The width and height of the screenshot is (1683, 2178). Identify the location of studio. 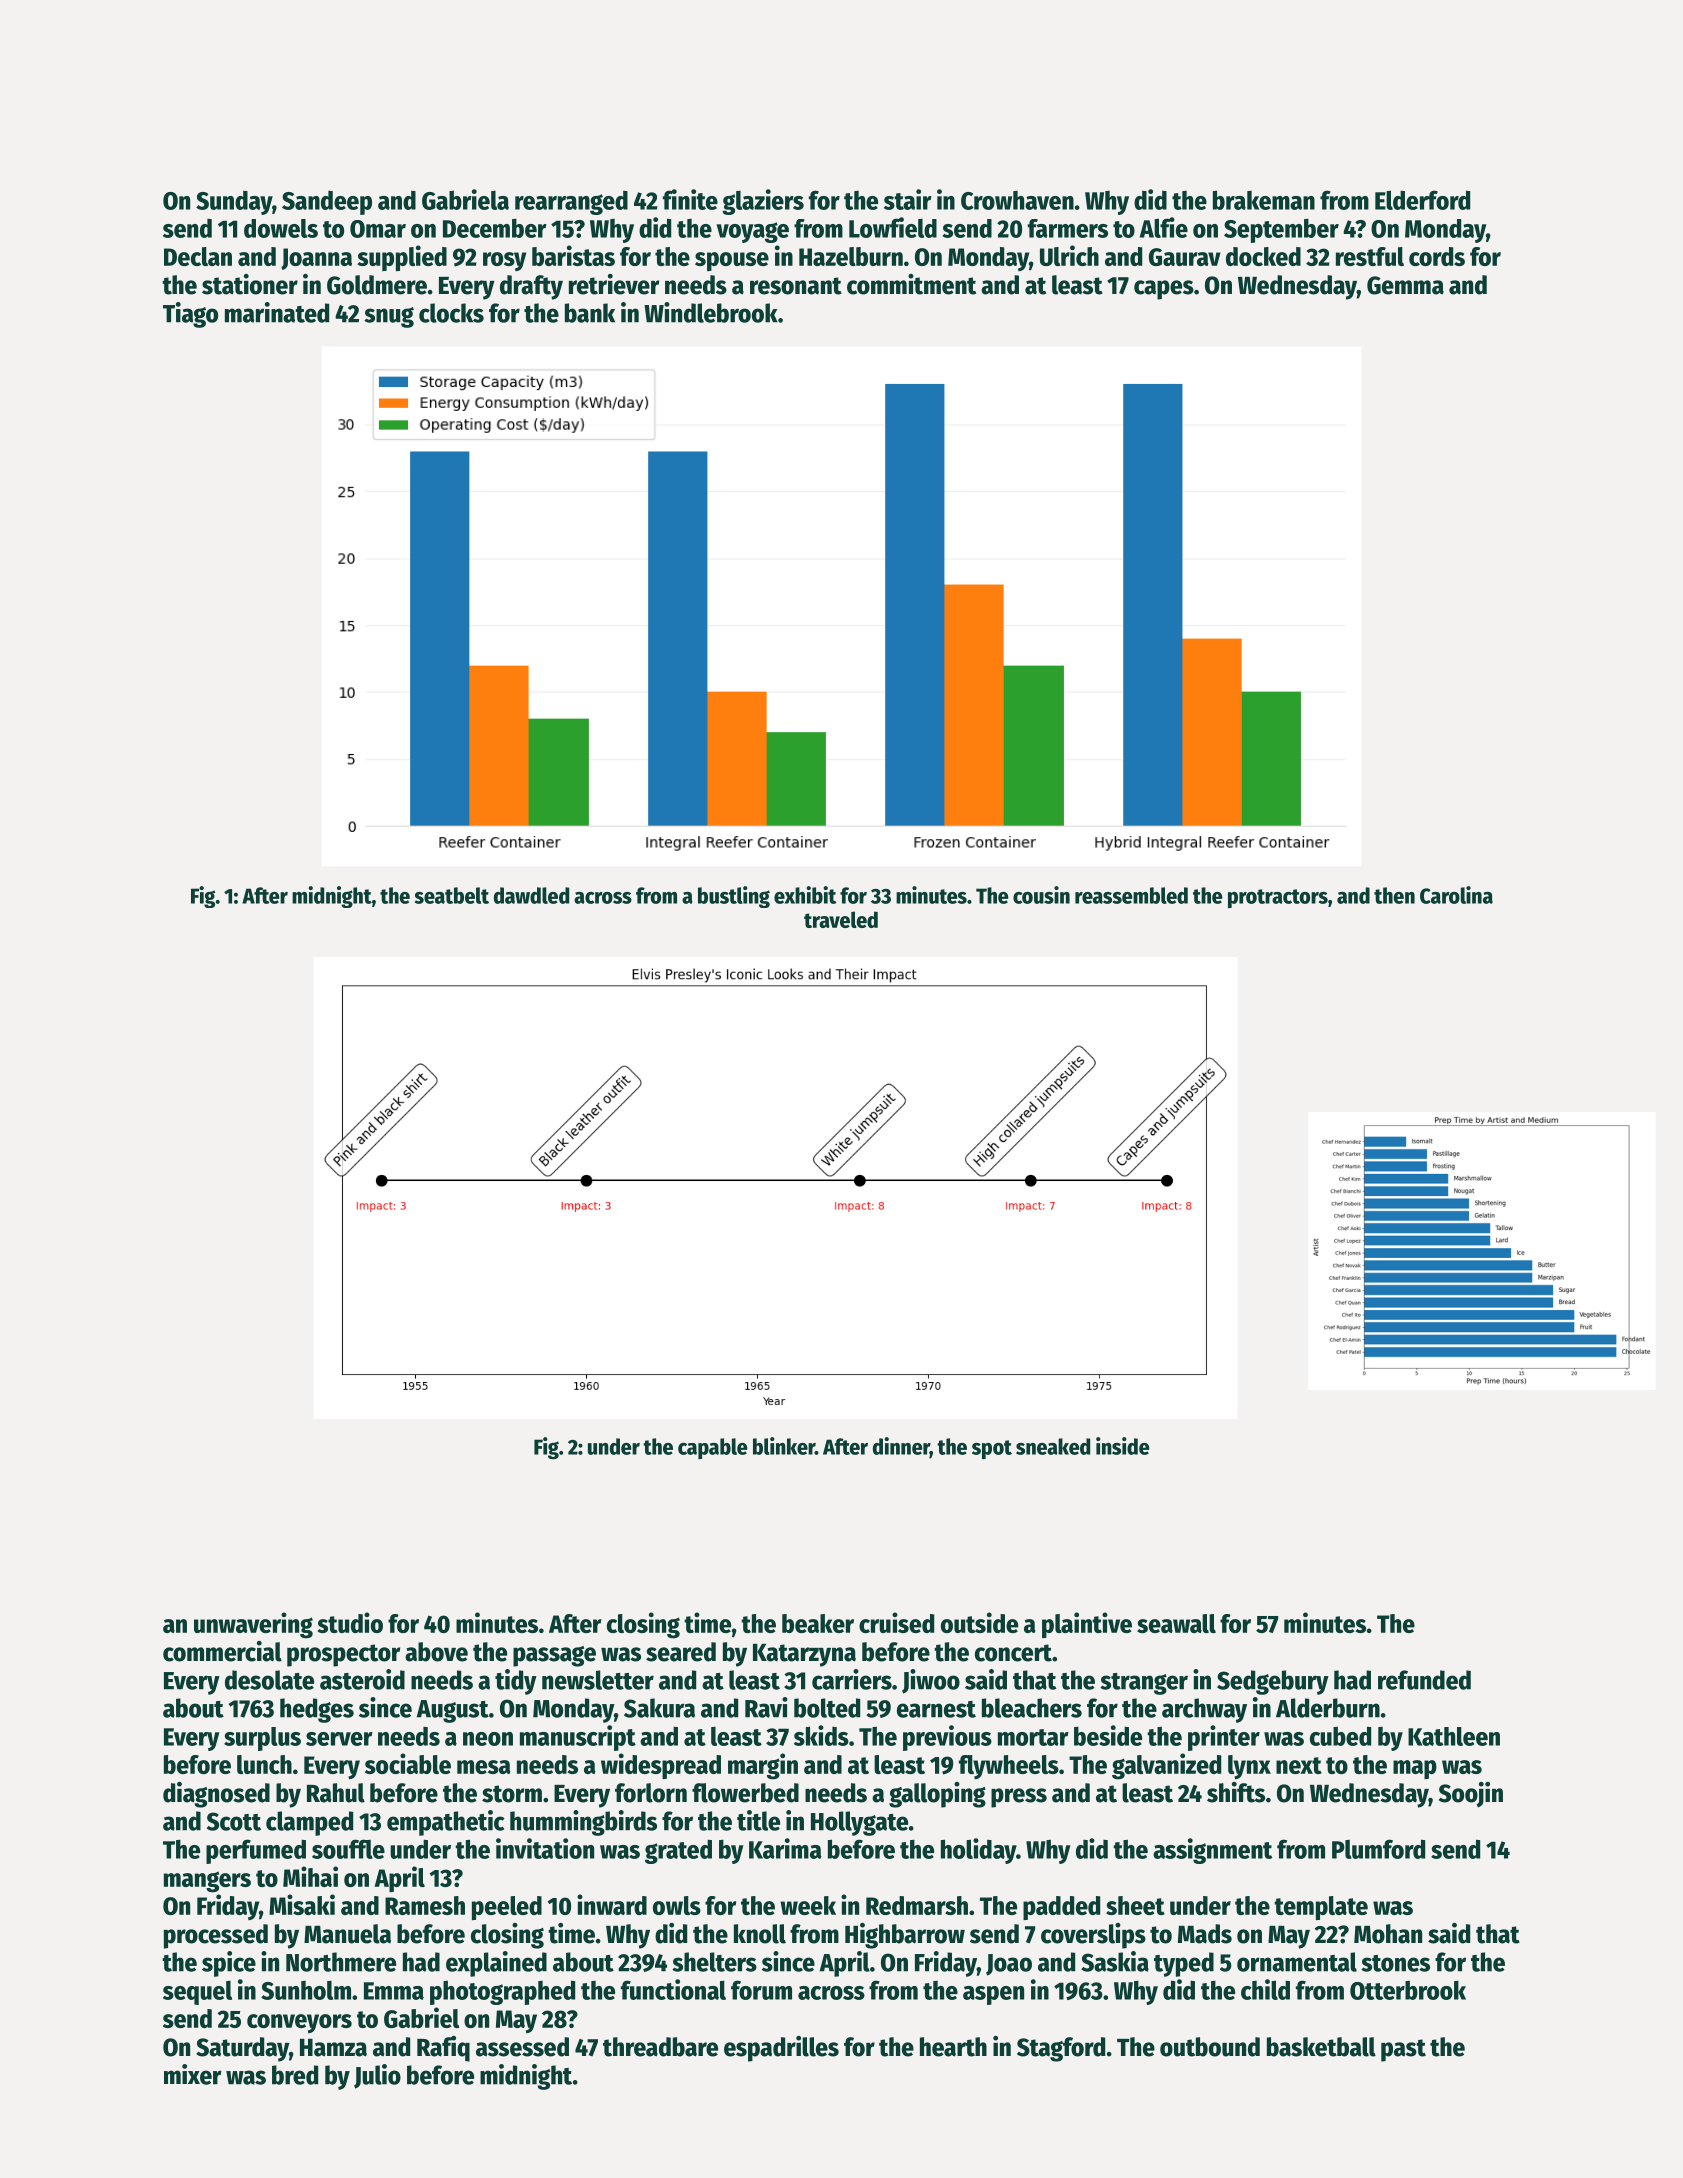
(350, 1622).
